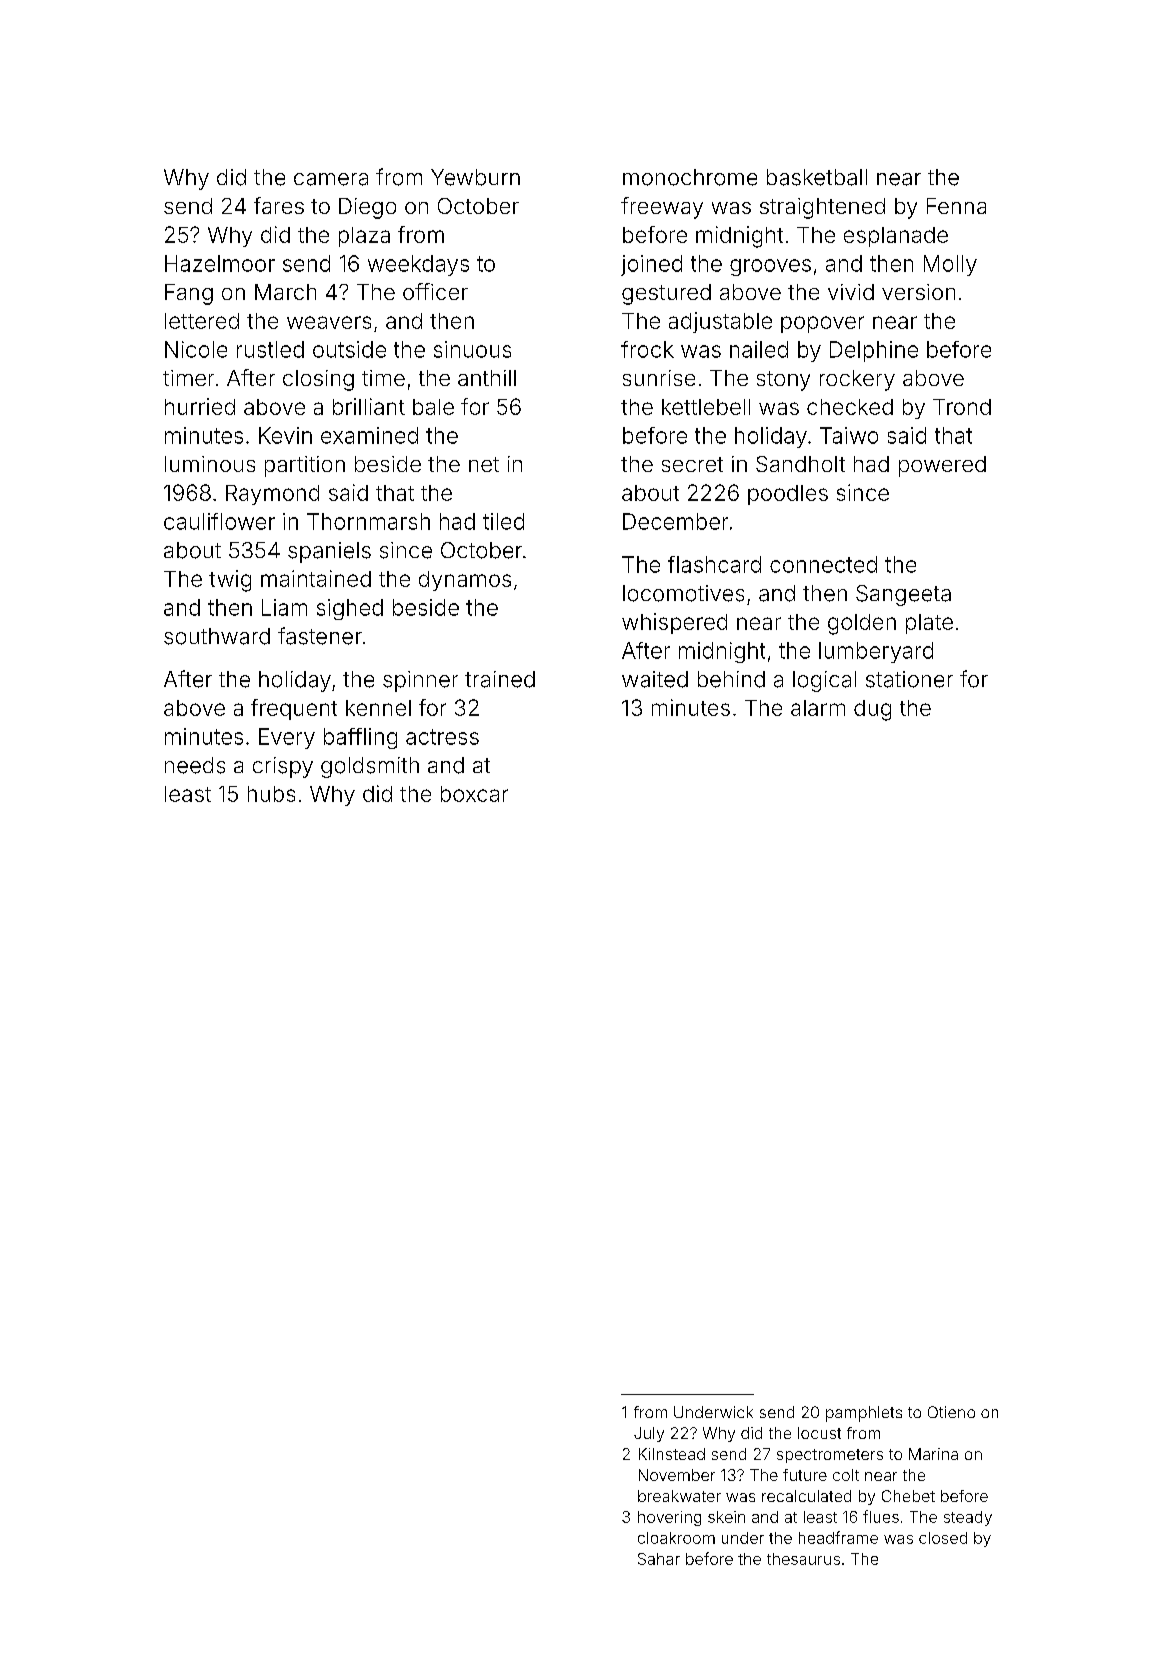 Image resolution: width=1165 pixels, height=1654 pixels. Describe the element at coordinates (962, 407) in the screenshot. I see `Trond` at that location.
